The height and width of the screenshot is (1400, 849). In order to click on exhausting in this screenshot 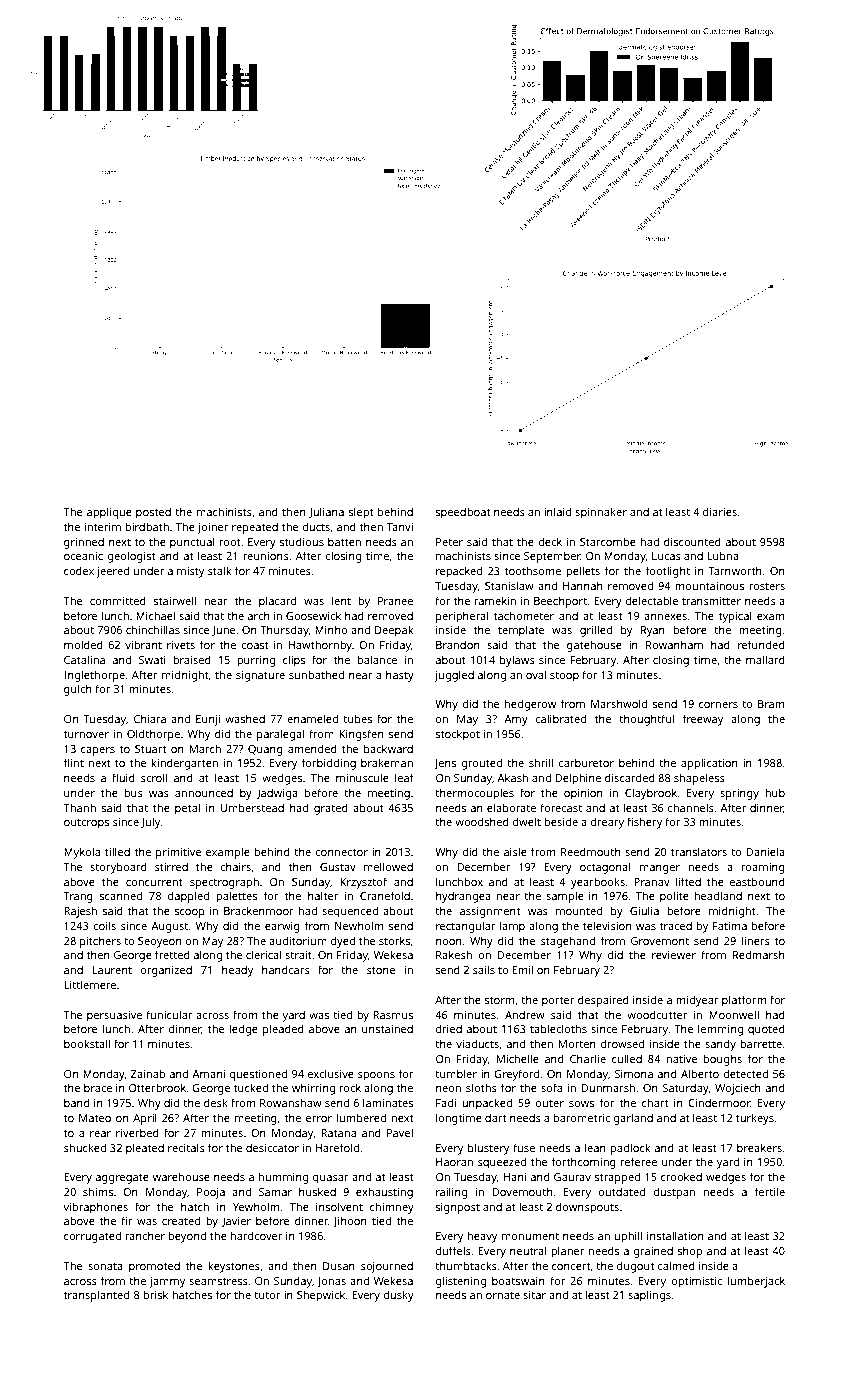, I will do `click(384, 1193)`.
